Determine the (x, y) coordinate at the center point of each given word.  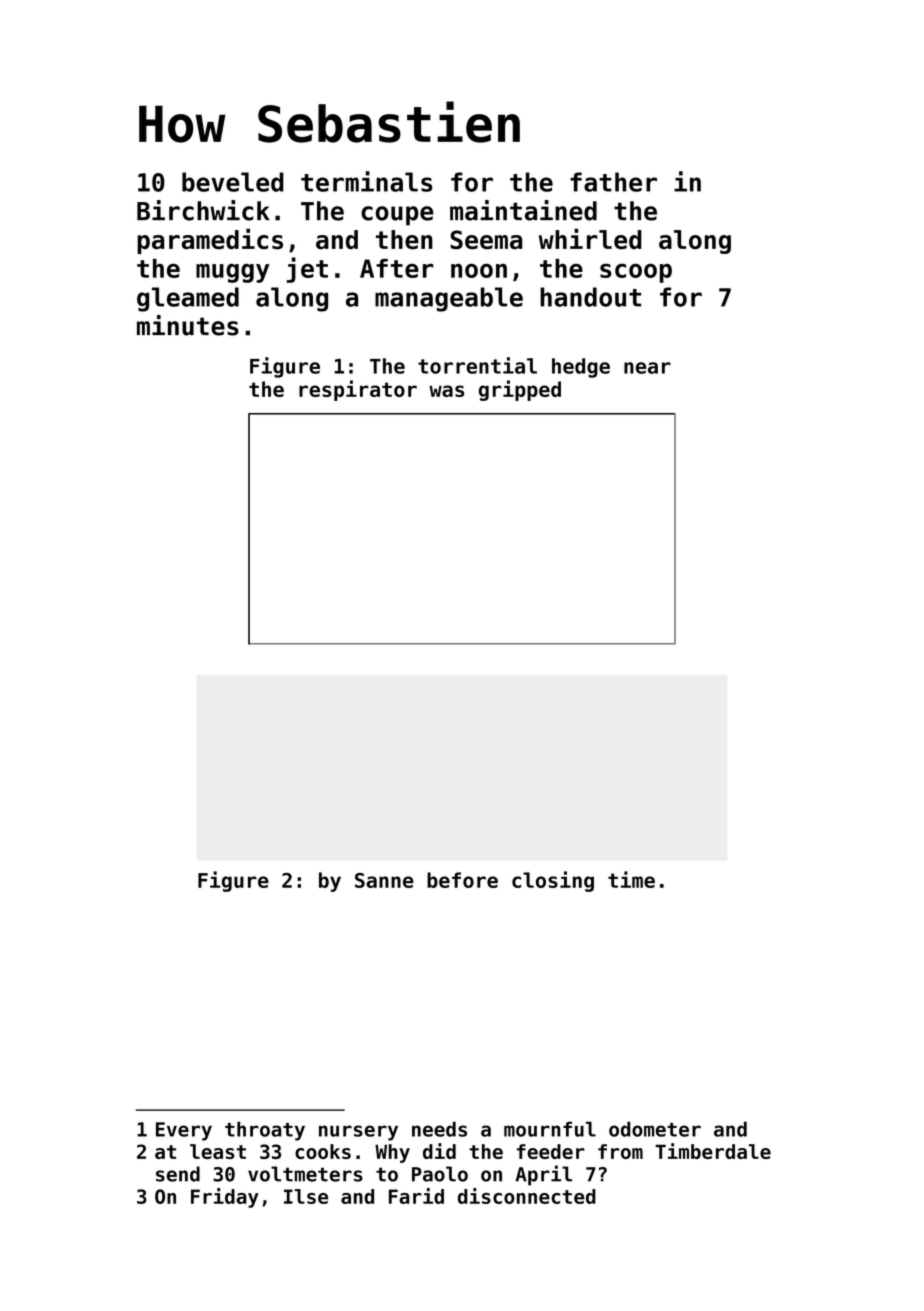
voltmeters (305, 1174)
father (613, 182)
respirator (358, 390)
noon (479, 270)
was (446, 391)
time (631, 879)
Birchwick (203, 210)
